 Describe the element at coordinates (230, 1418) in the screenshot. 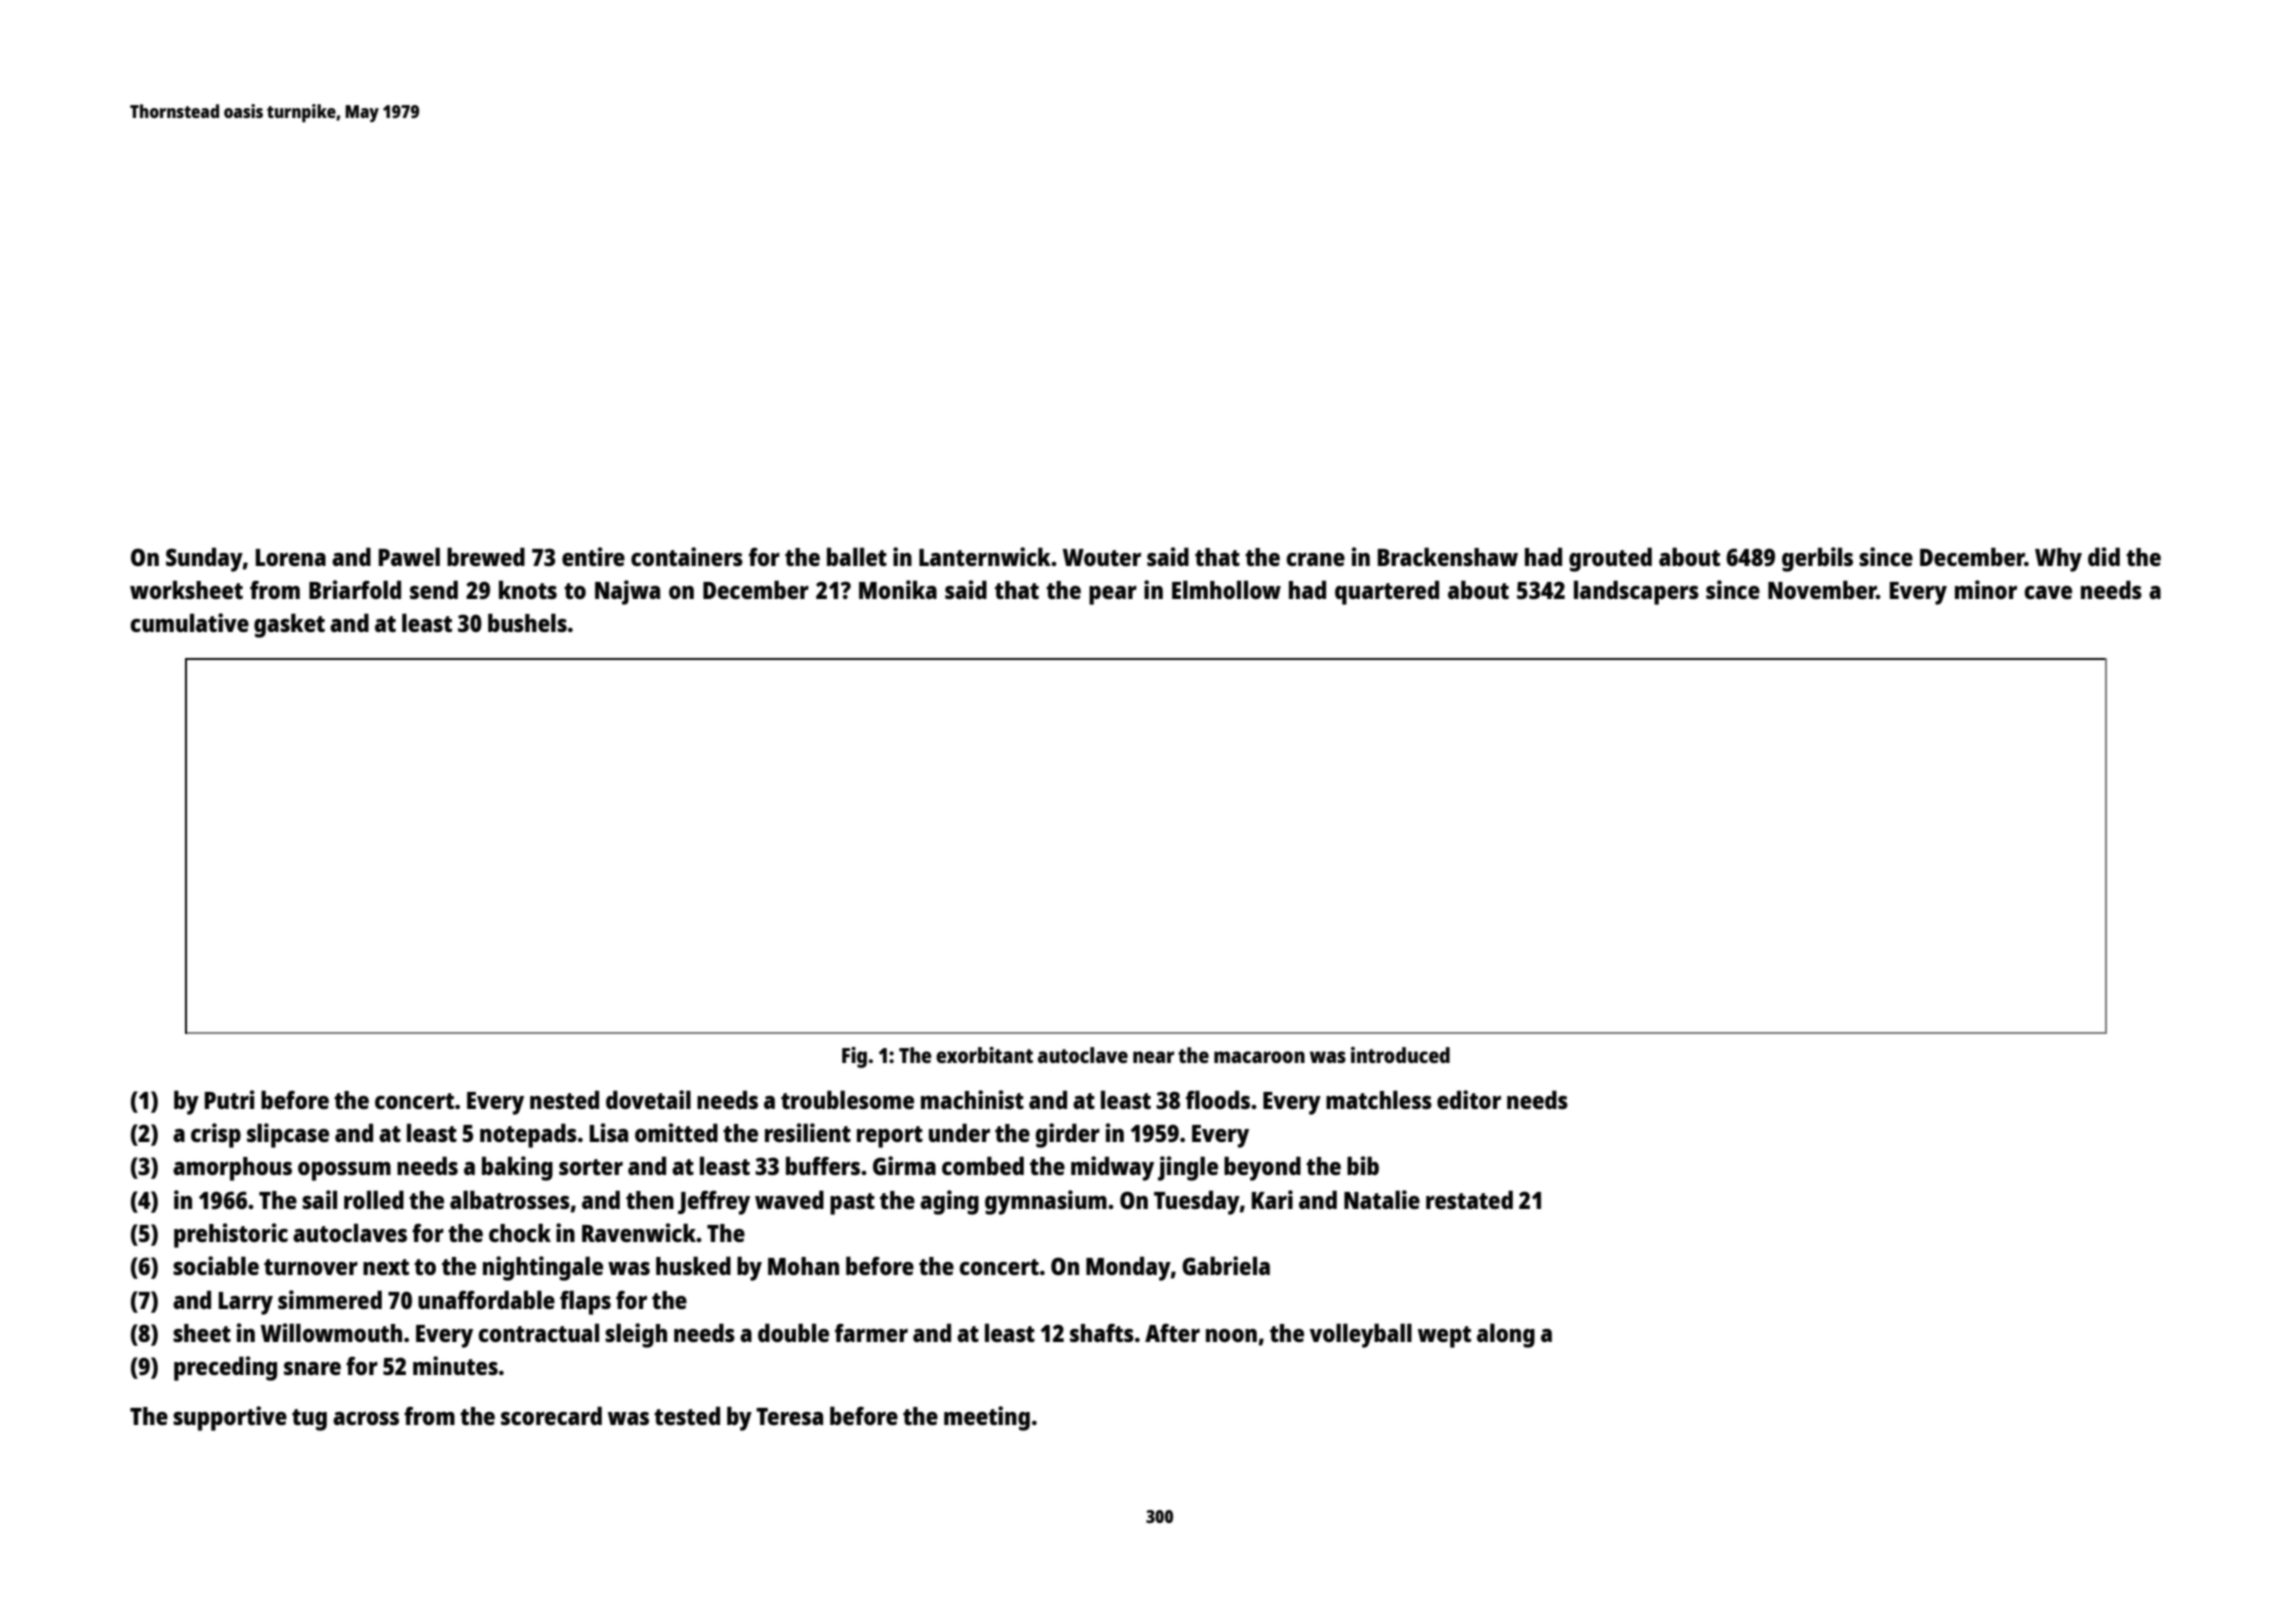

I see `supportive` at that location.
